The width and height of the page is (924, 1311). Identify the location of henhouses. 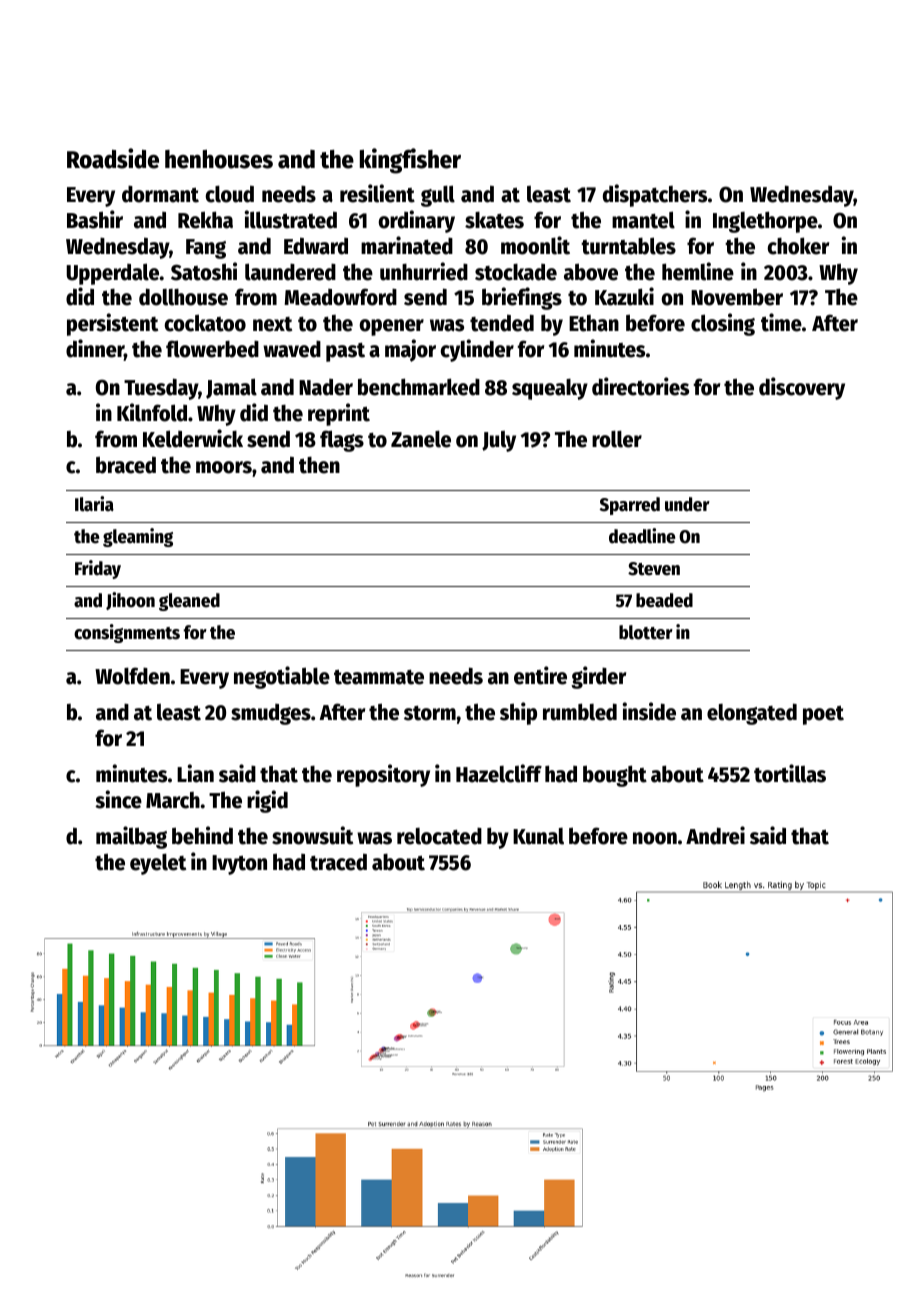
(219, 159).
